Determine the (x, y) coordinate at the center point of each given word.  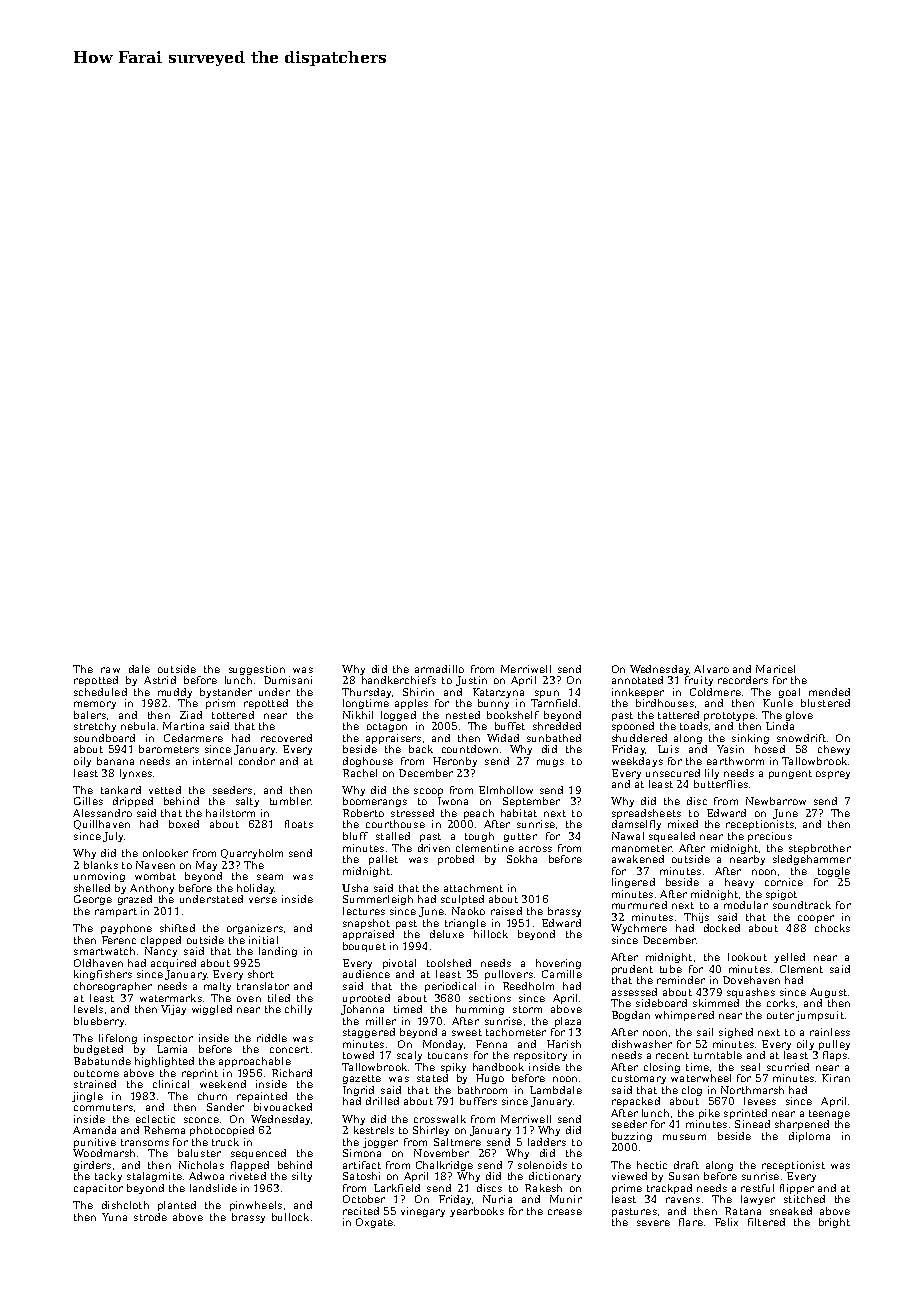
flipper (797, 1189)
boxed (184, 824)
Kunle (778, 703)
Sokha (522, 859)
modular (746, 905)
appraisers (393, 739)
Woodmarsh (104, 1153)
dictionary (555, 1177)
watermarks (171, 998)
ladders (547, 1142)
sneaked (791, 1211)
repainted (262, 1097)
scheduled (100, 692)
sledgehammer (812, 860)
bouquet (364, 947)
